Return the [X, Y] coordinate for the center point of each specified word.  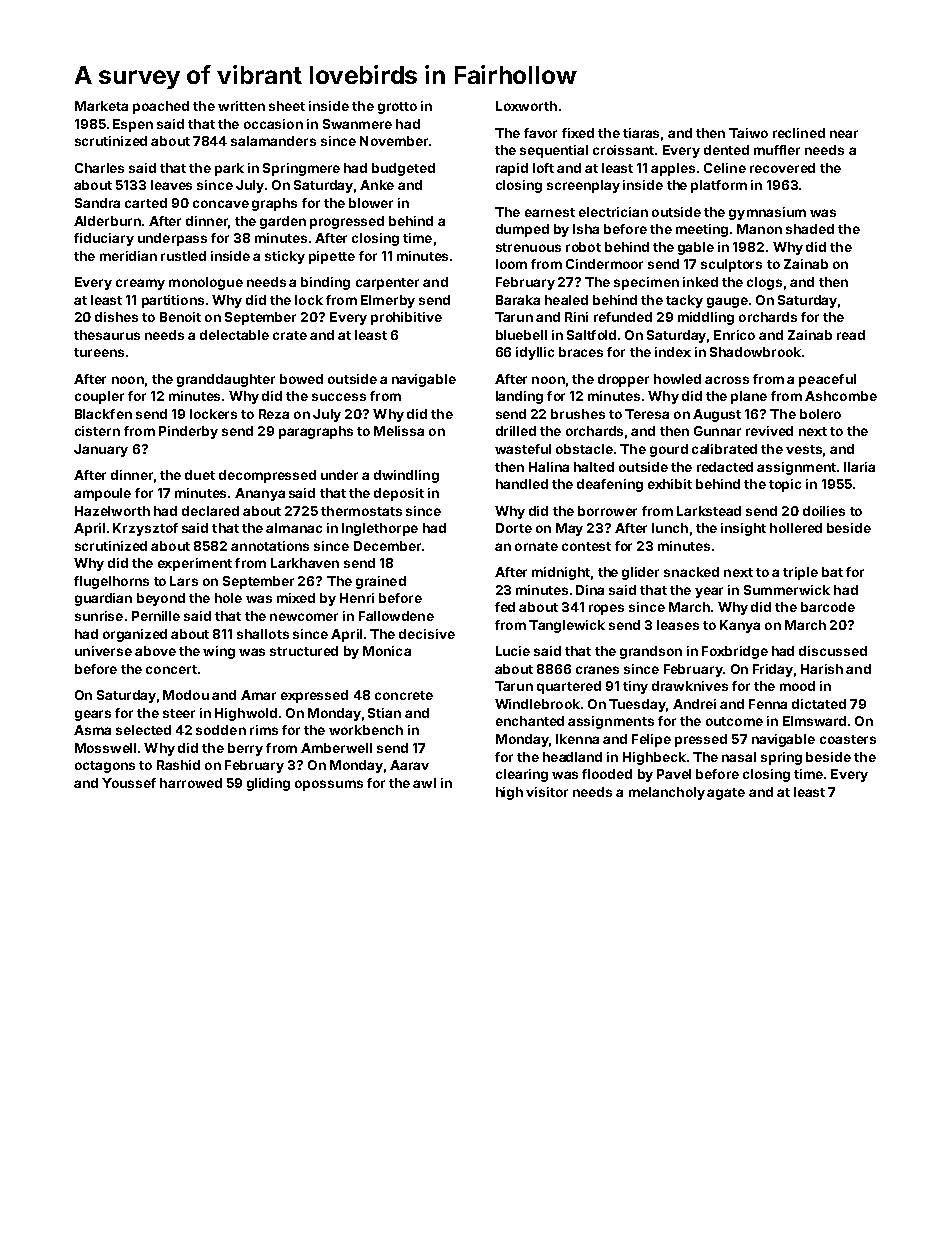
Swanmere [357, 124]
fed [505, 607]
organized [135, 635]
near [844, 134]
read [851, 335]
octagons [105, 767]
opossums [329, 785]
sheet [287, 106]
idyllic [535, 353]
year [709, 592]
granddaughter [226, 380]
